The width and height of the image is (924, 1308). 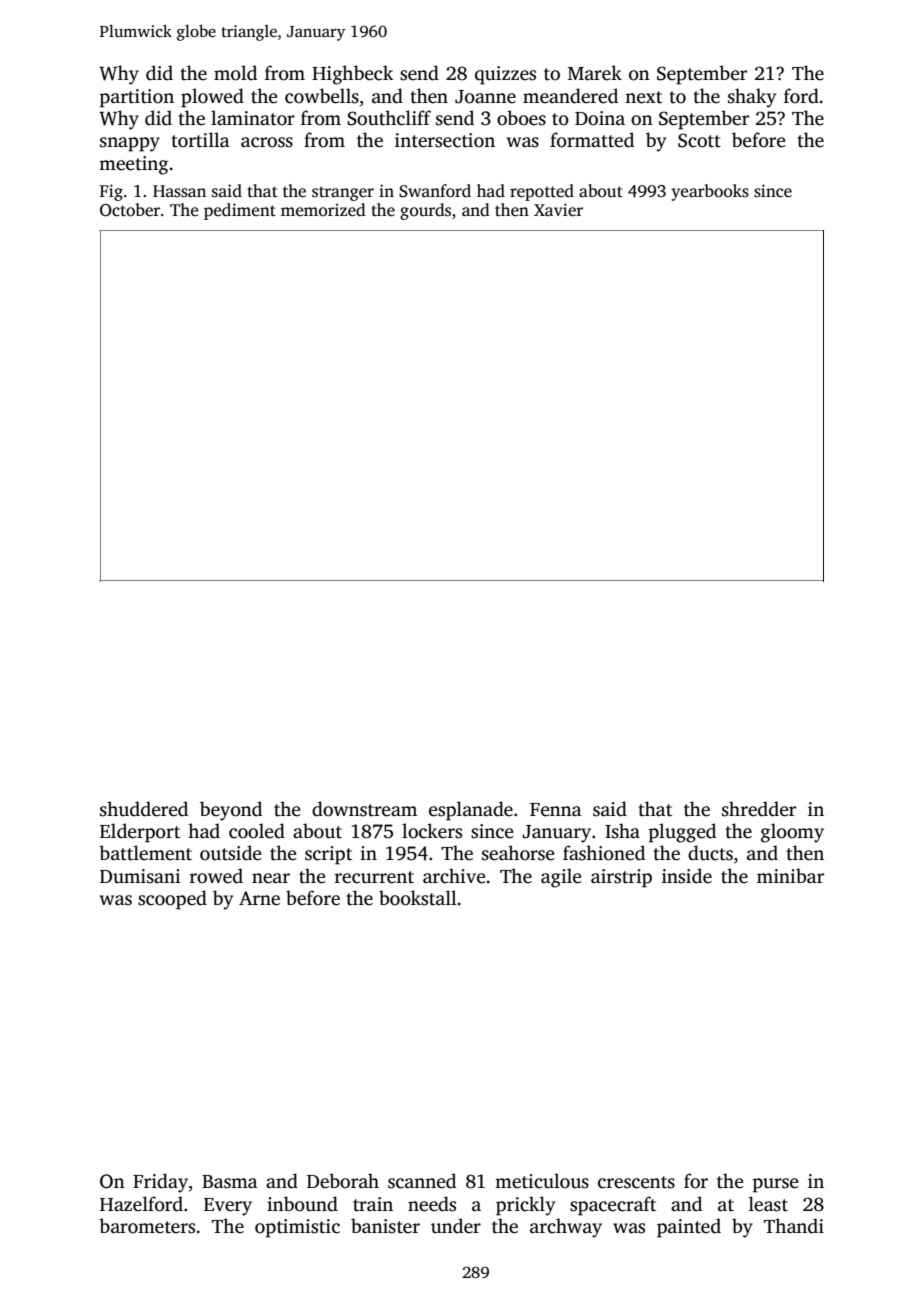 I want to click on yearbooks, so click(x=710, y=192).
